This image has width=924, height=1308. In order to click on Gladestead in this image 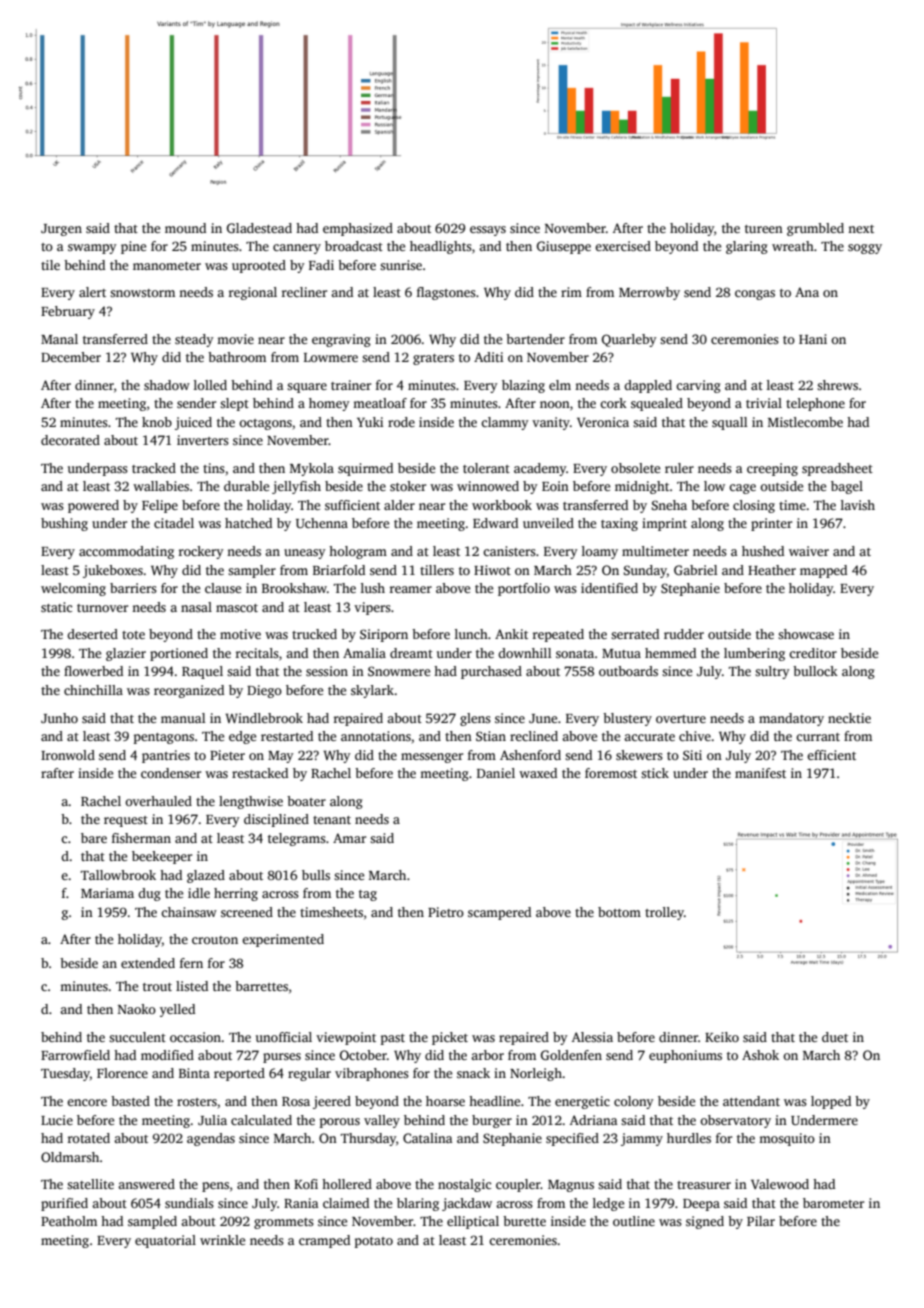, I will do `click(259, 228)`.
